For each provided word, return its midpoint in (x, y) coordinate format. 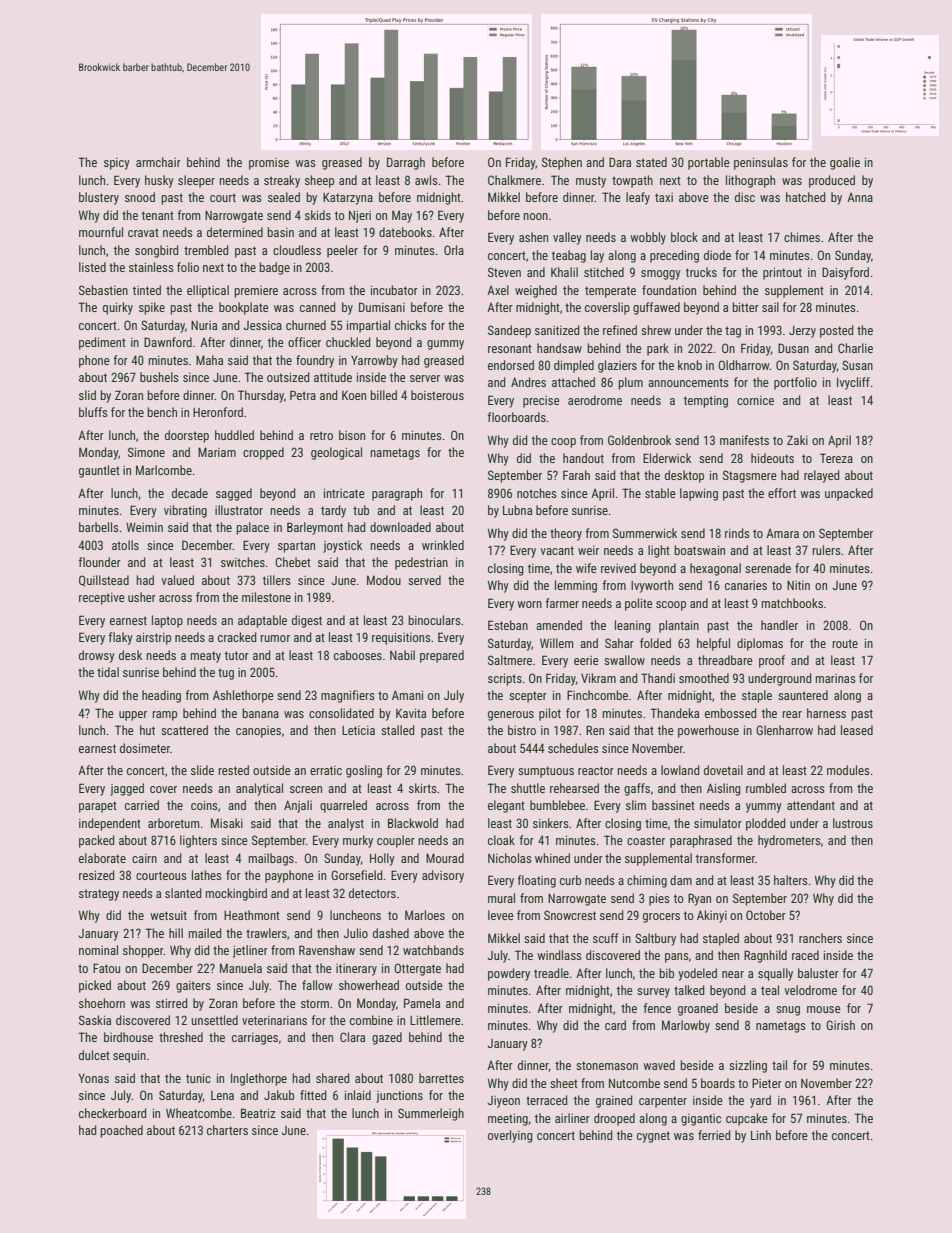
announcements (688, 382)
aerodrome (595, 400)
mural (501, 898)
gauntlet (99, 471)
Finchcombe (597, 695)
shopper (143, 951)
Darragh (406, 163)
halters (791, 880)
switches (243, 562)
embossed (730, 713)
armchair (158, 162)
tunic (198, 1078)
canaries (746, 585)
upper (133, 716)
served (424, 580)
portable (709, 163)
